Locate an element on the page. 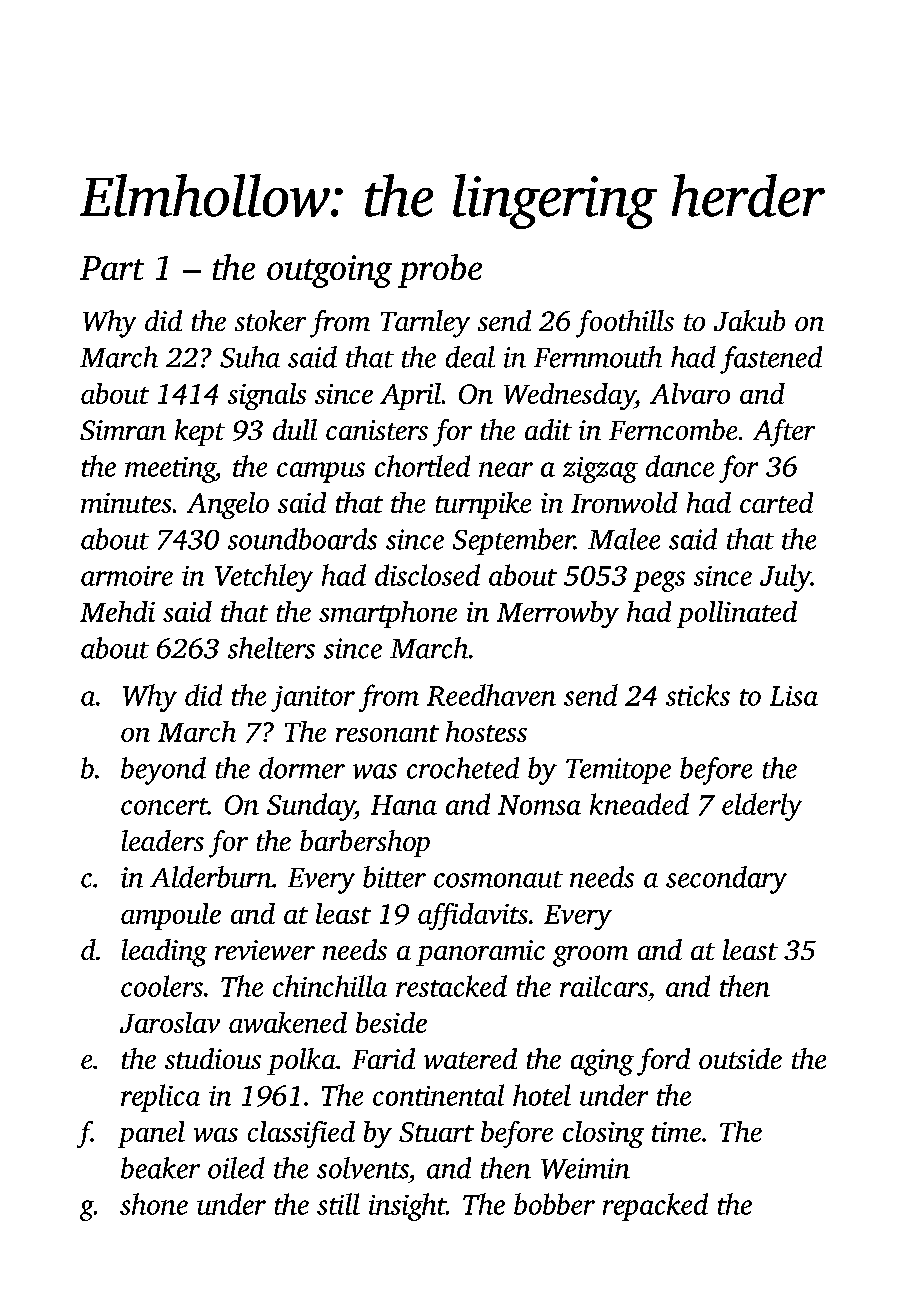 Image resolution: width=924 pixels, height=1311 pixels. railcars is located at coordinates (604, 986).
